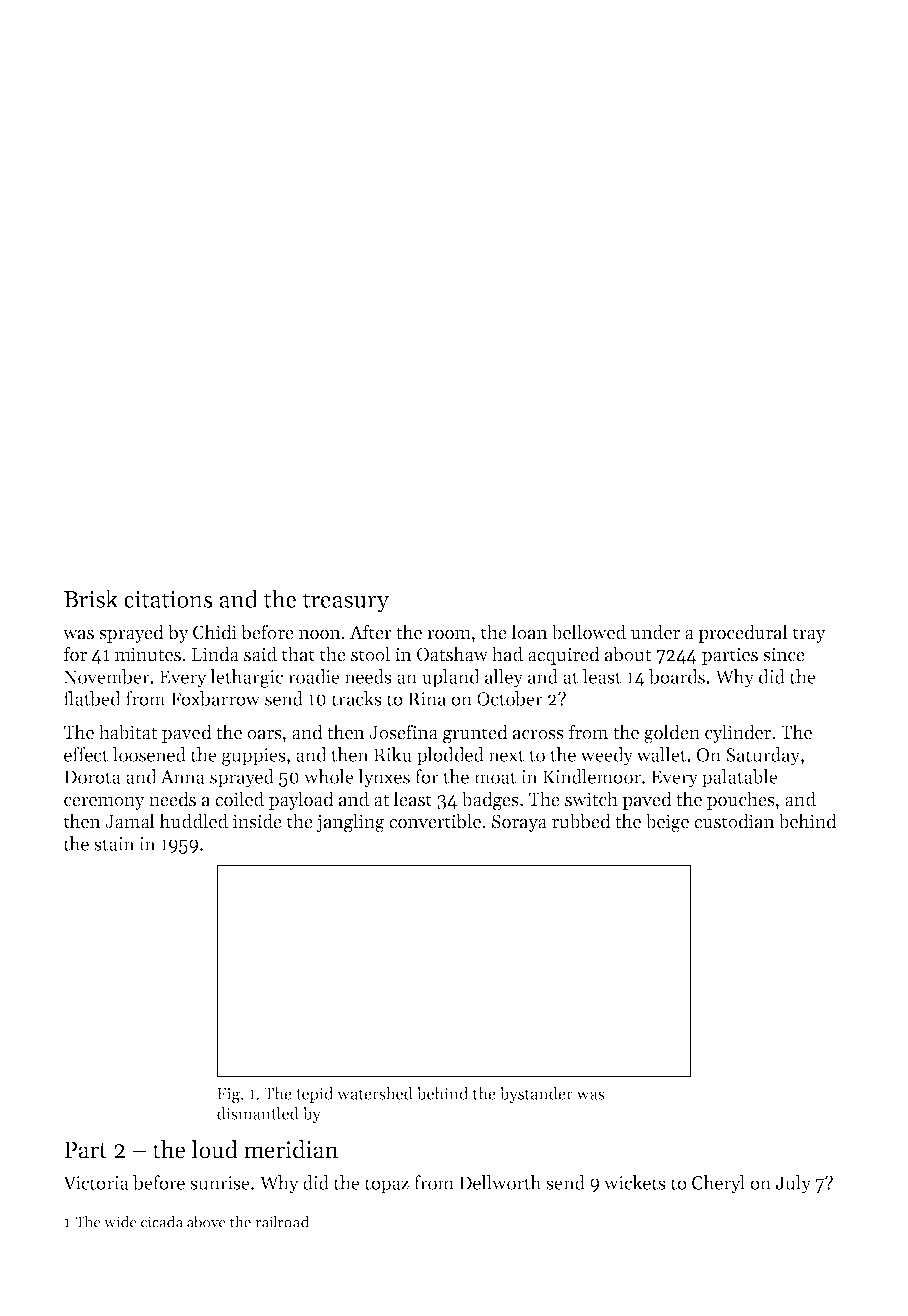  Describe the element at coordinates (536, 1094) in the screenshot. I see `bystander` at that location.
